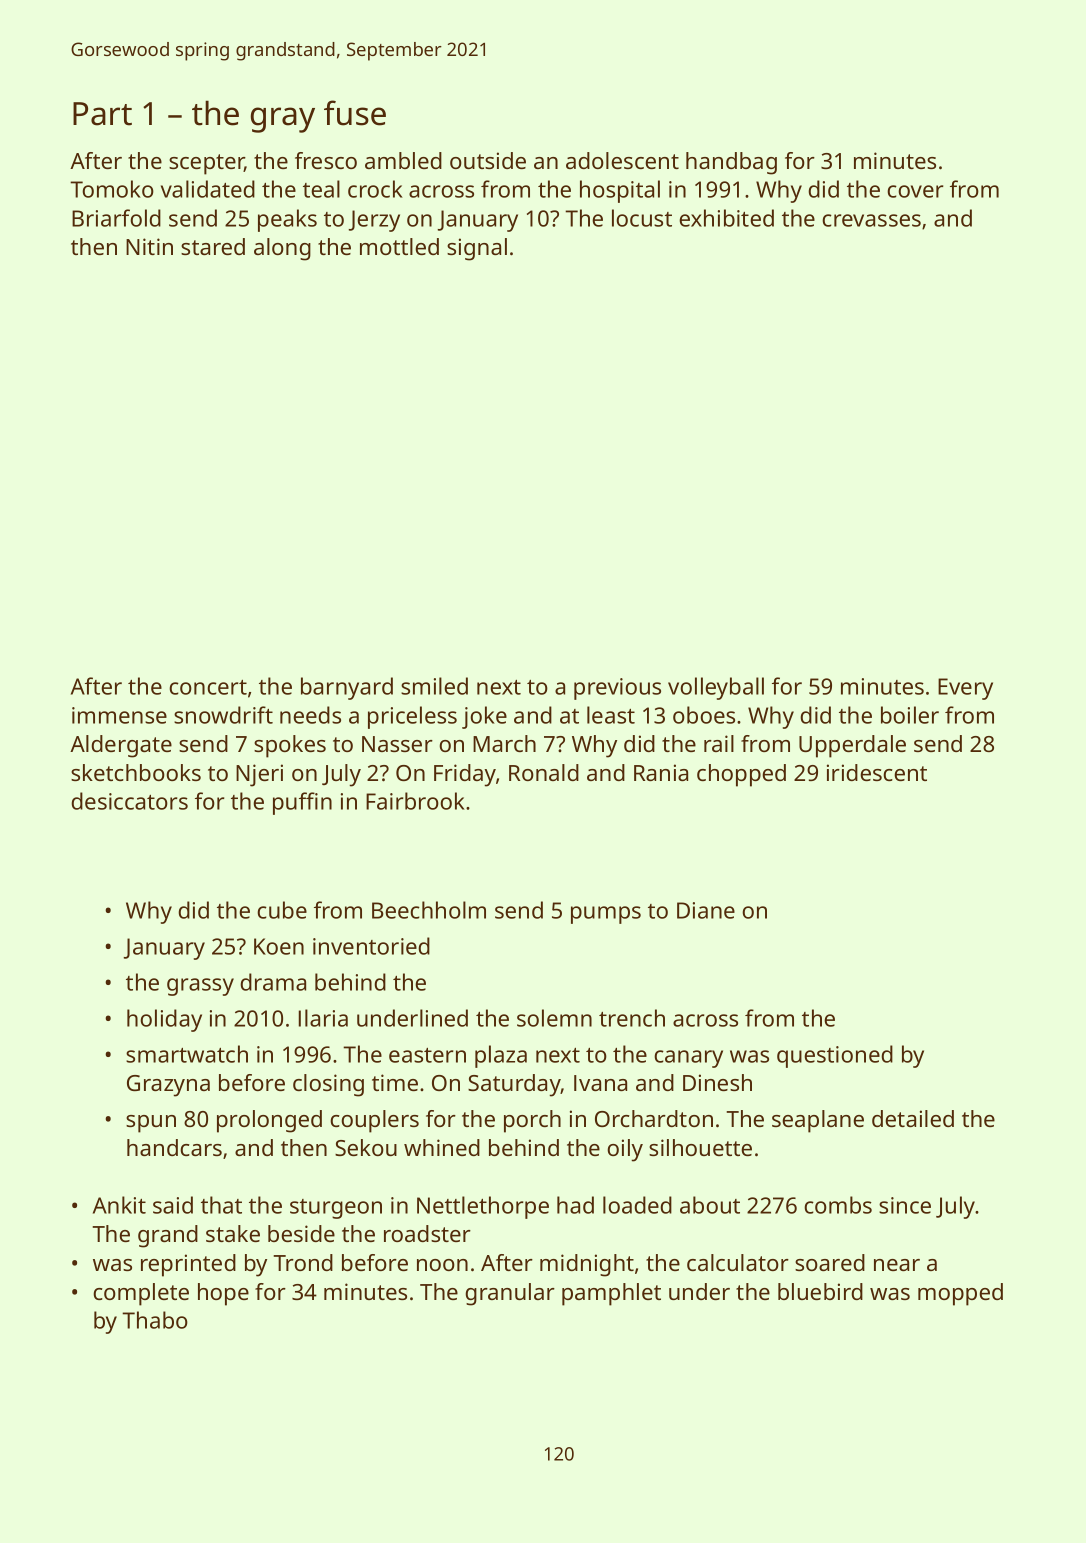  Describe the element at coordinates (484, 717) in the document. I see `joke` at that location.
